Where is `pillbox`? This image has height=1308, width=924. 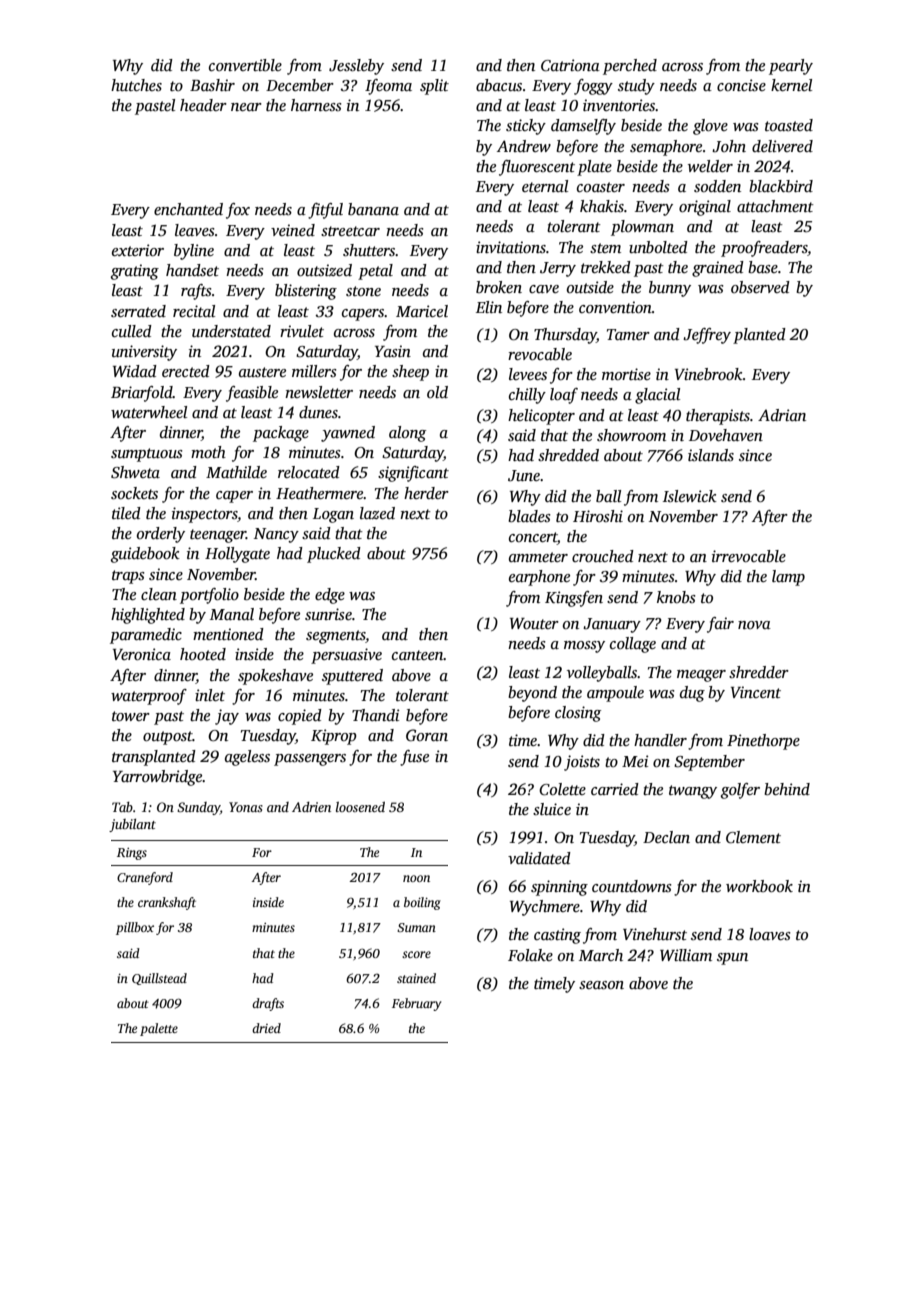 pillbox is located at coordinates (135, 928).
